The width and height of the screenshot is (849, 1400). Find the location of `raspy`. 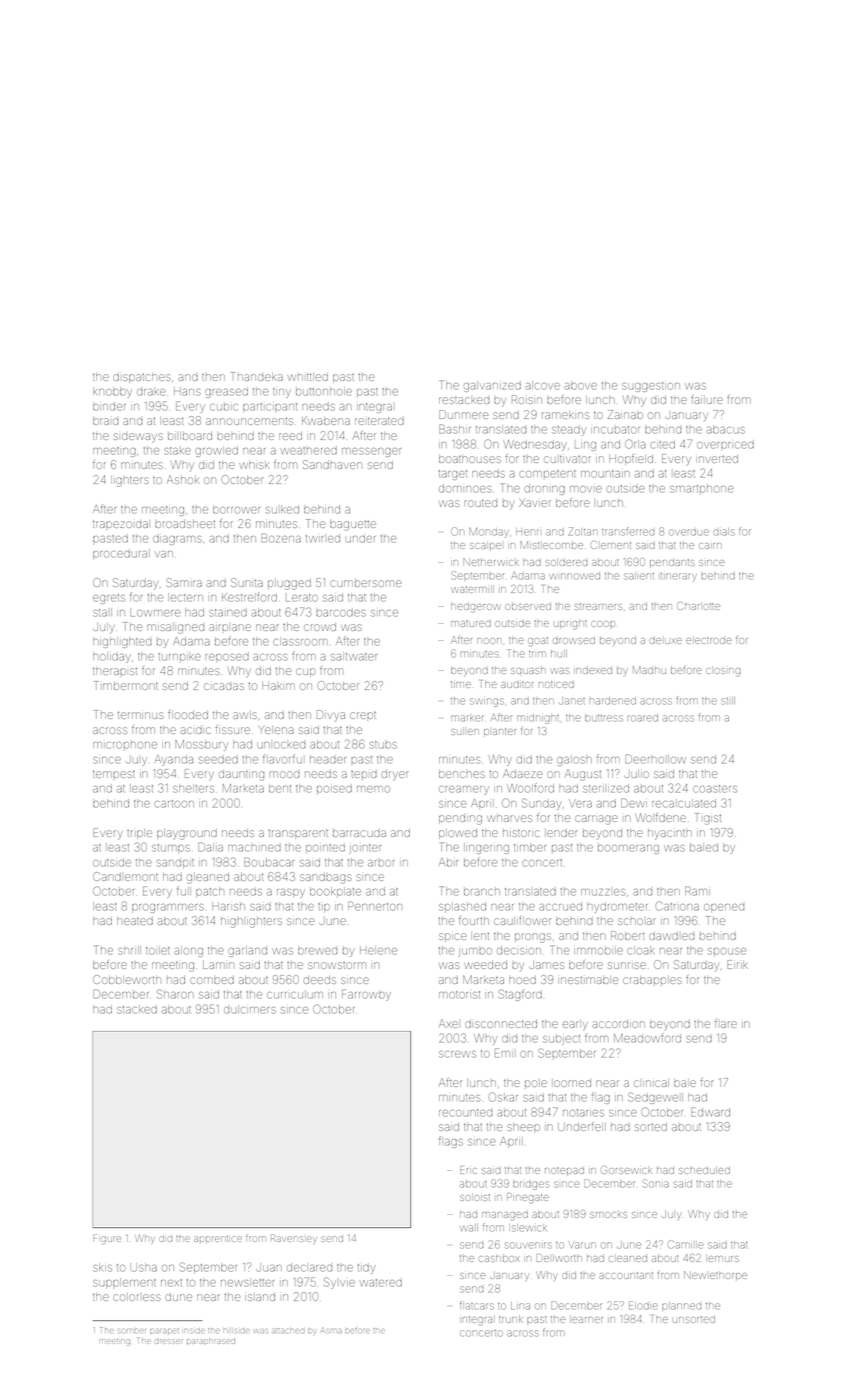

raspy is located at coordinates (291, 893).
